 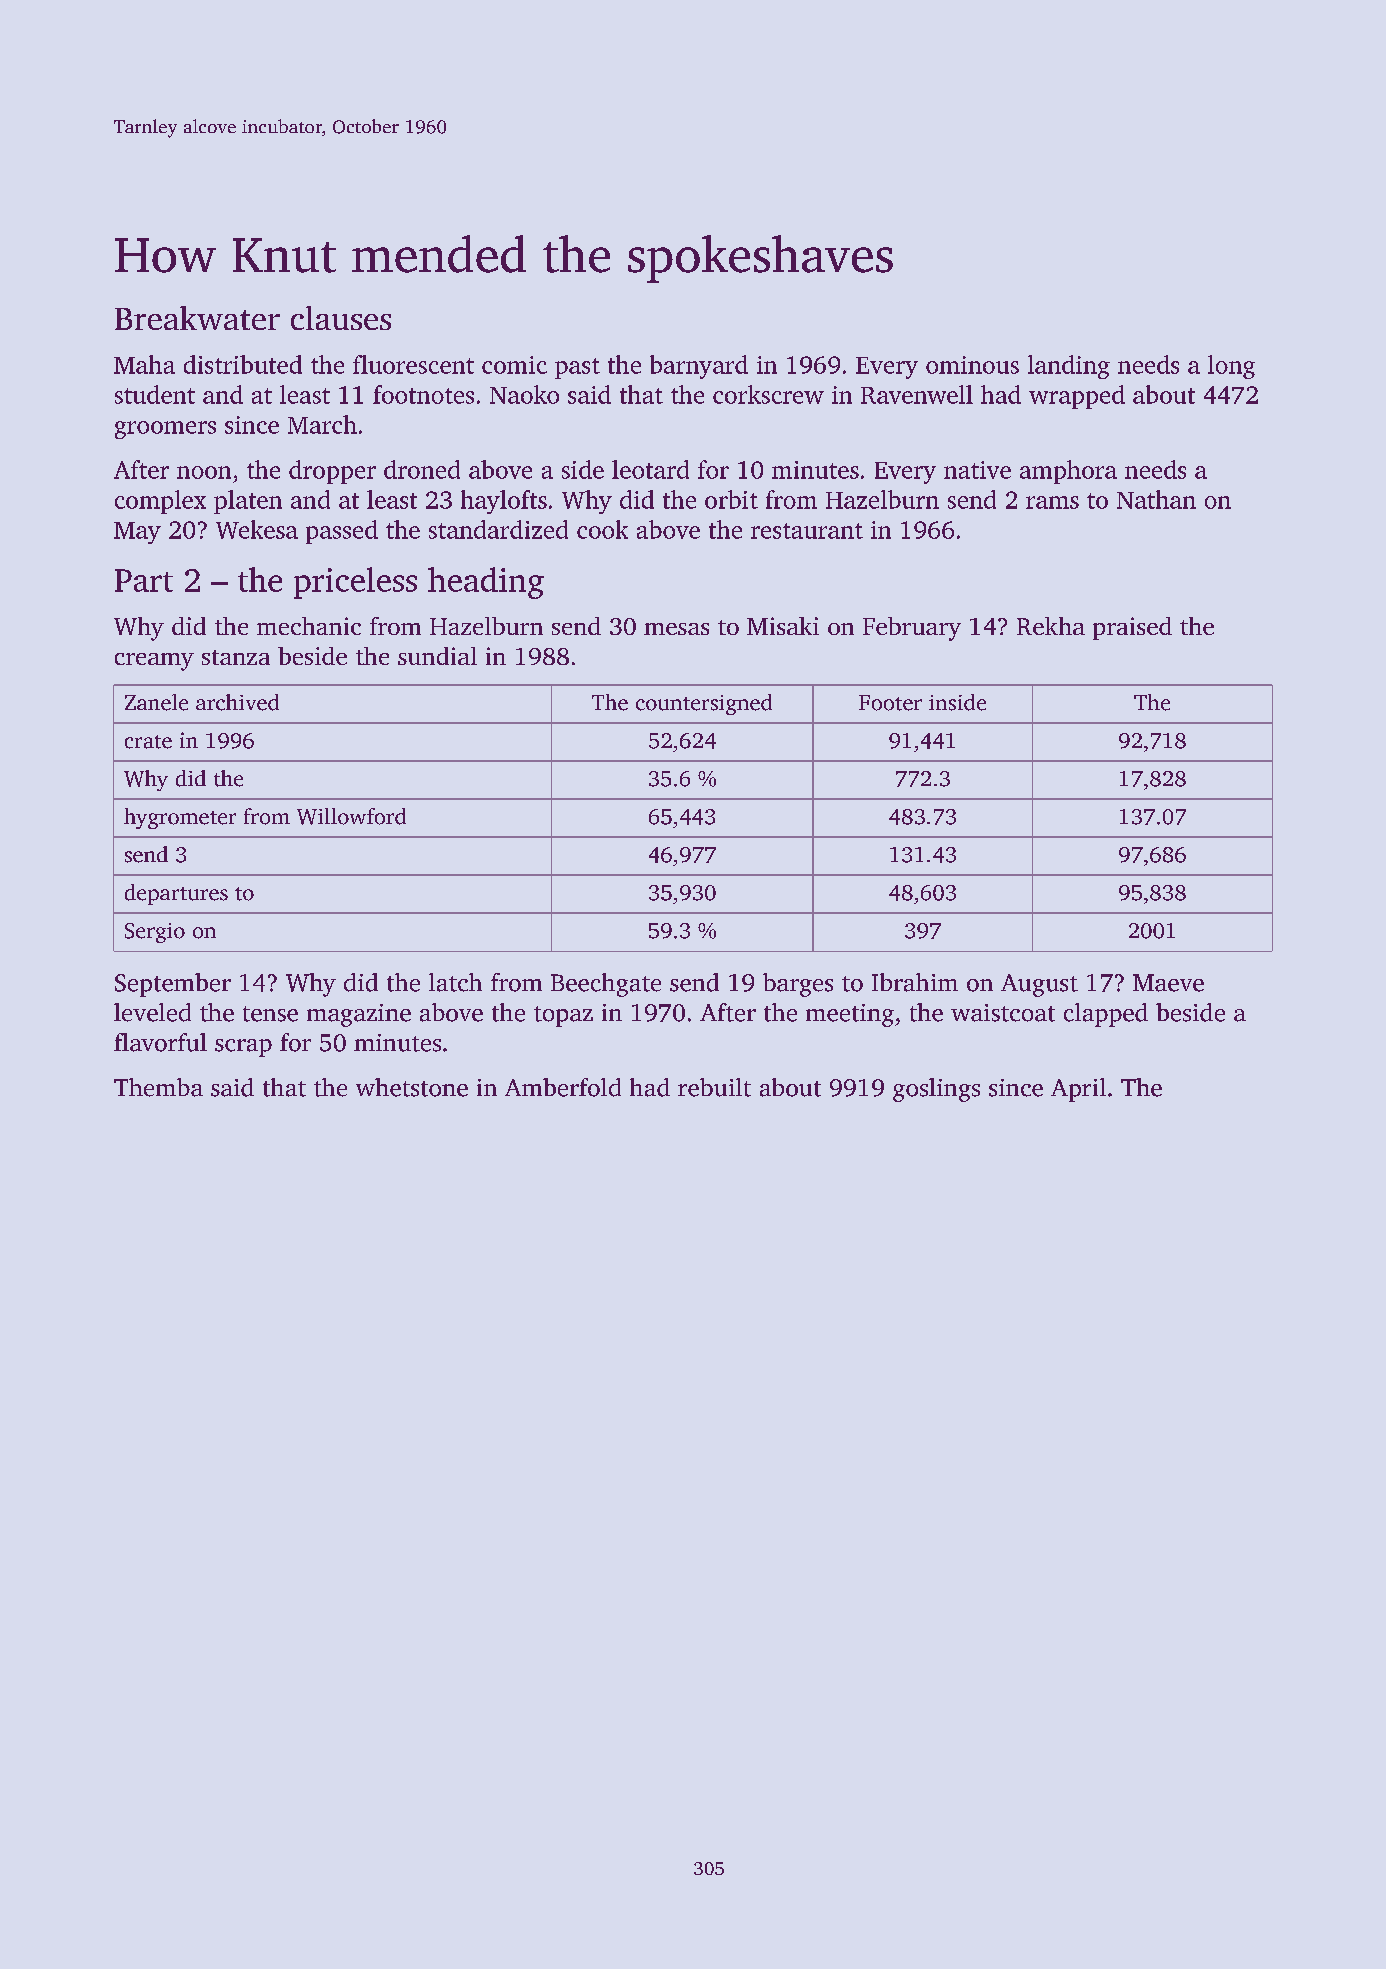 What do you see at coordinates (180, 818) in the screenshot?
I see `hygrometer` at bounding box center [180, 818].
